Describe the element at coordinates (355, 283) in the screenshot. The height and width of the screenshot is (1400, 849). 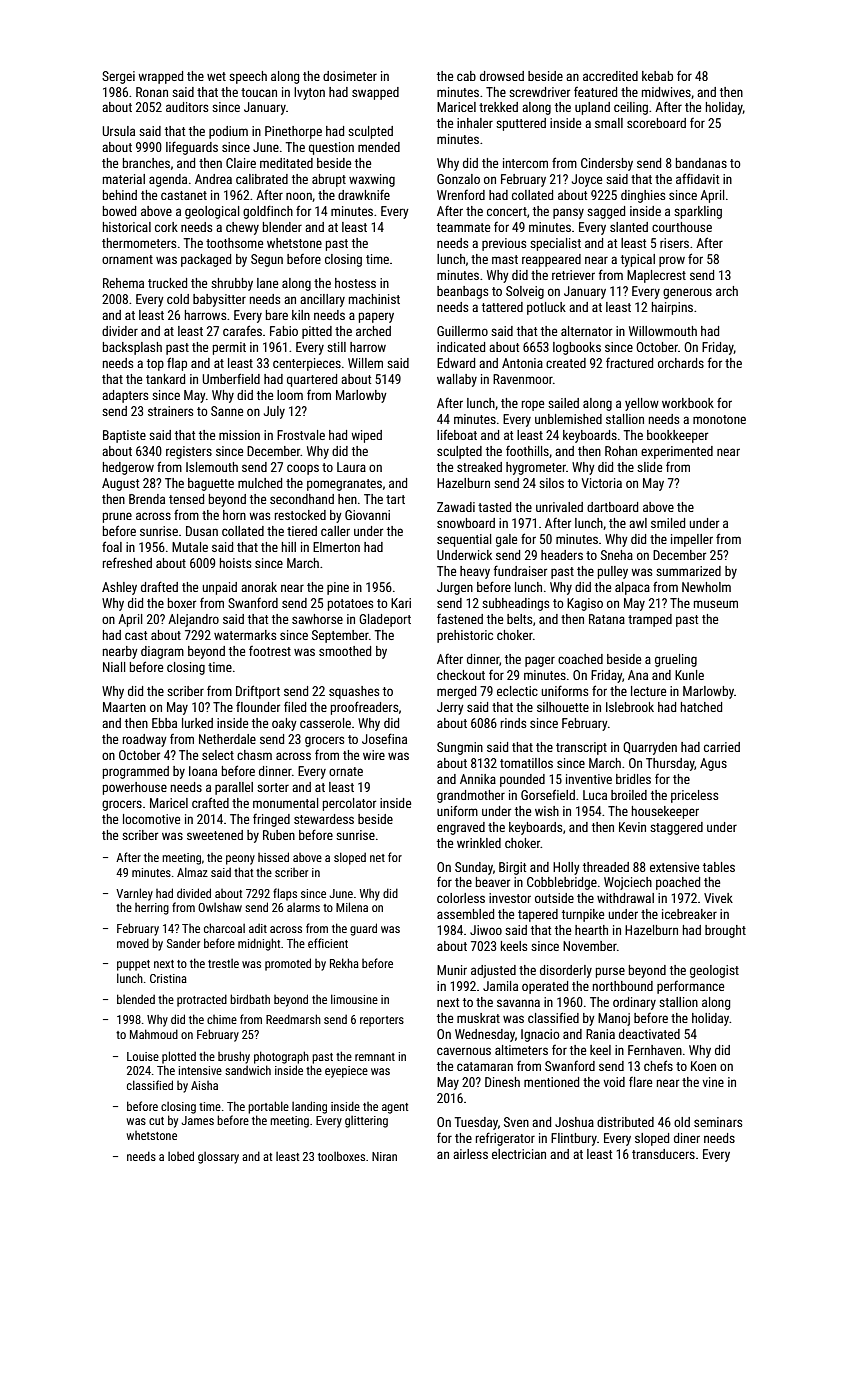
I see `hostess` at that location.
